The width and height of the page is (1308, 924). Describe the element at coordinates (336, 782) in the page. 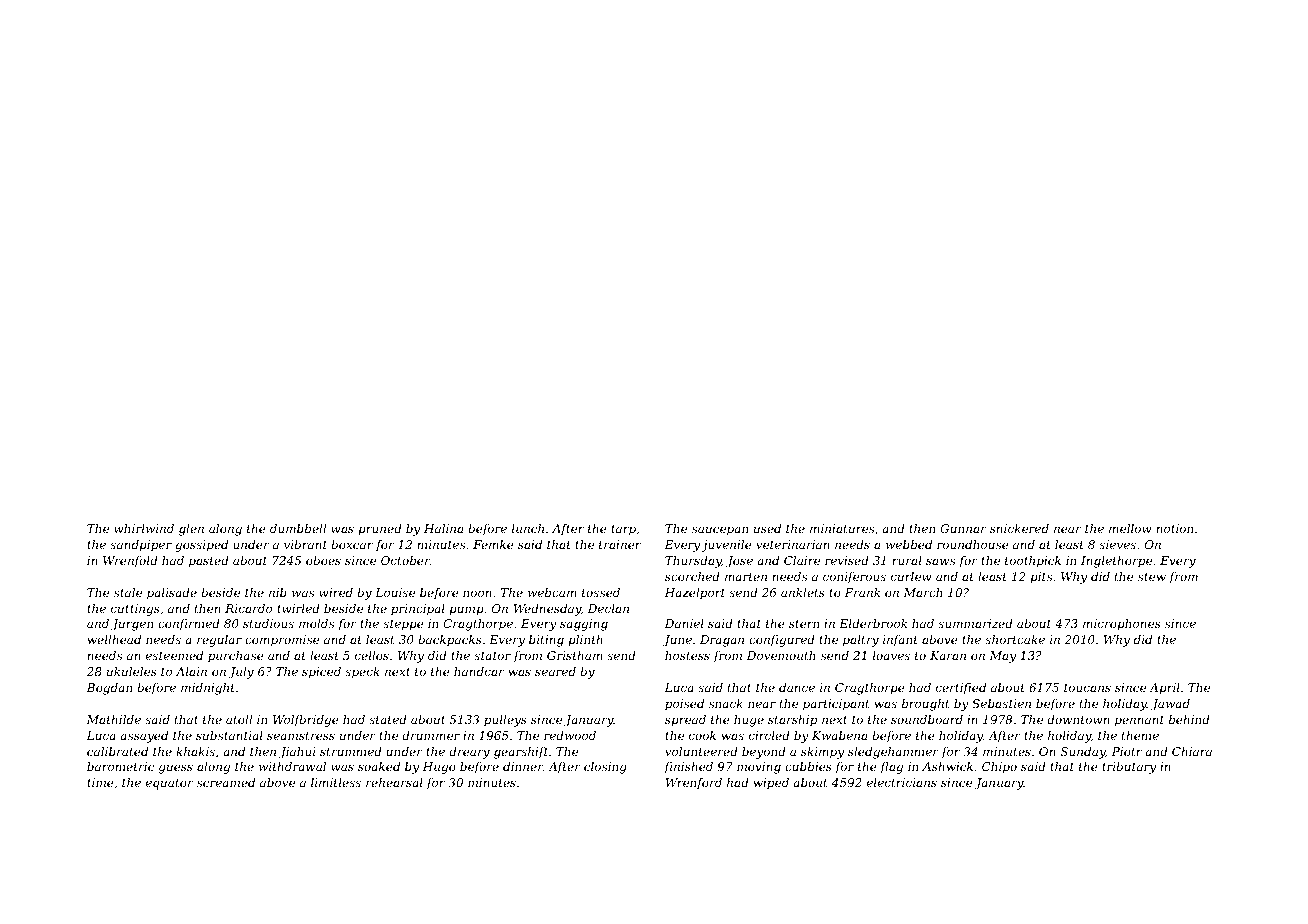

I see `limitless` at that location.
